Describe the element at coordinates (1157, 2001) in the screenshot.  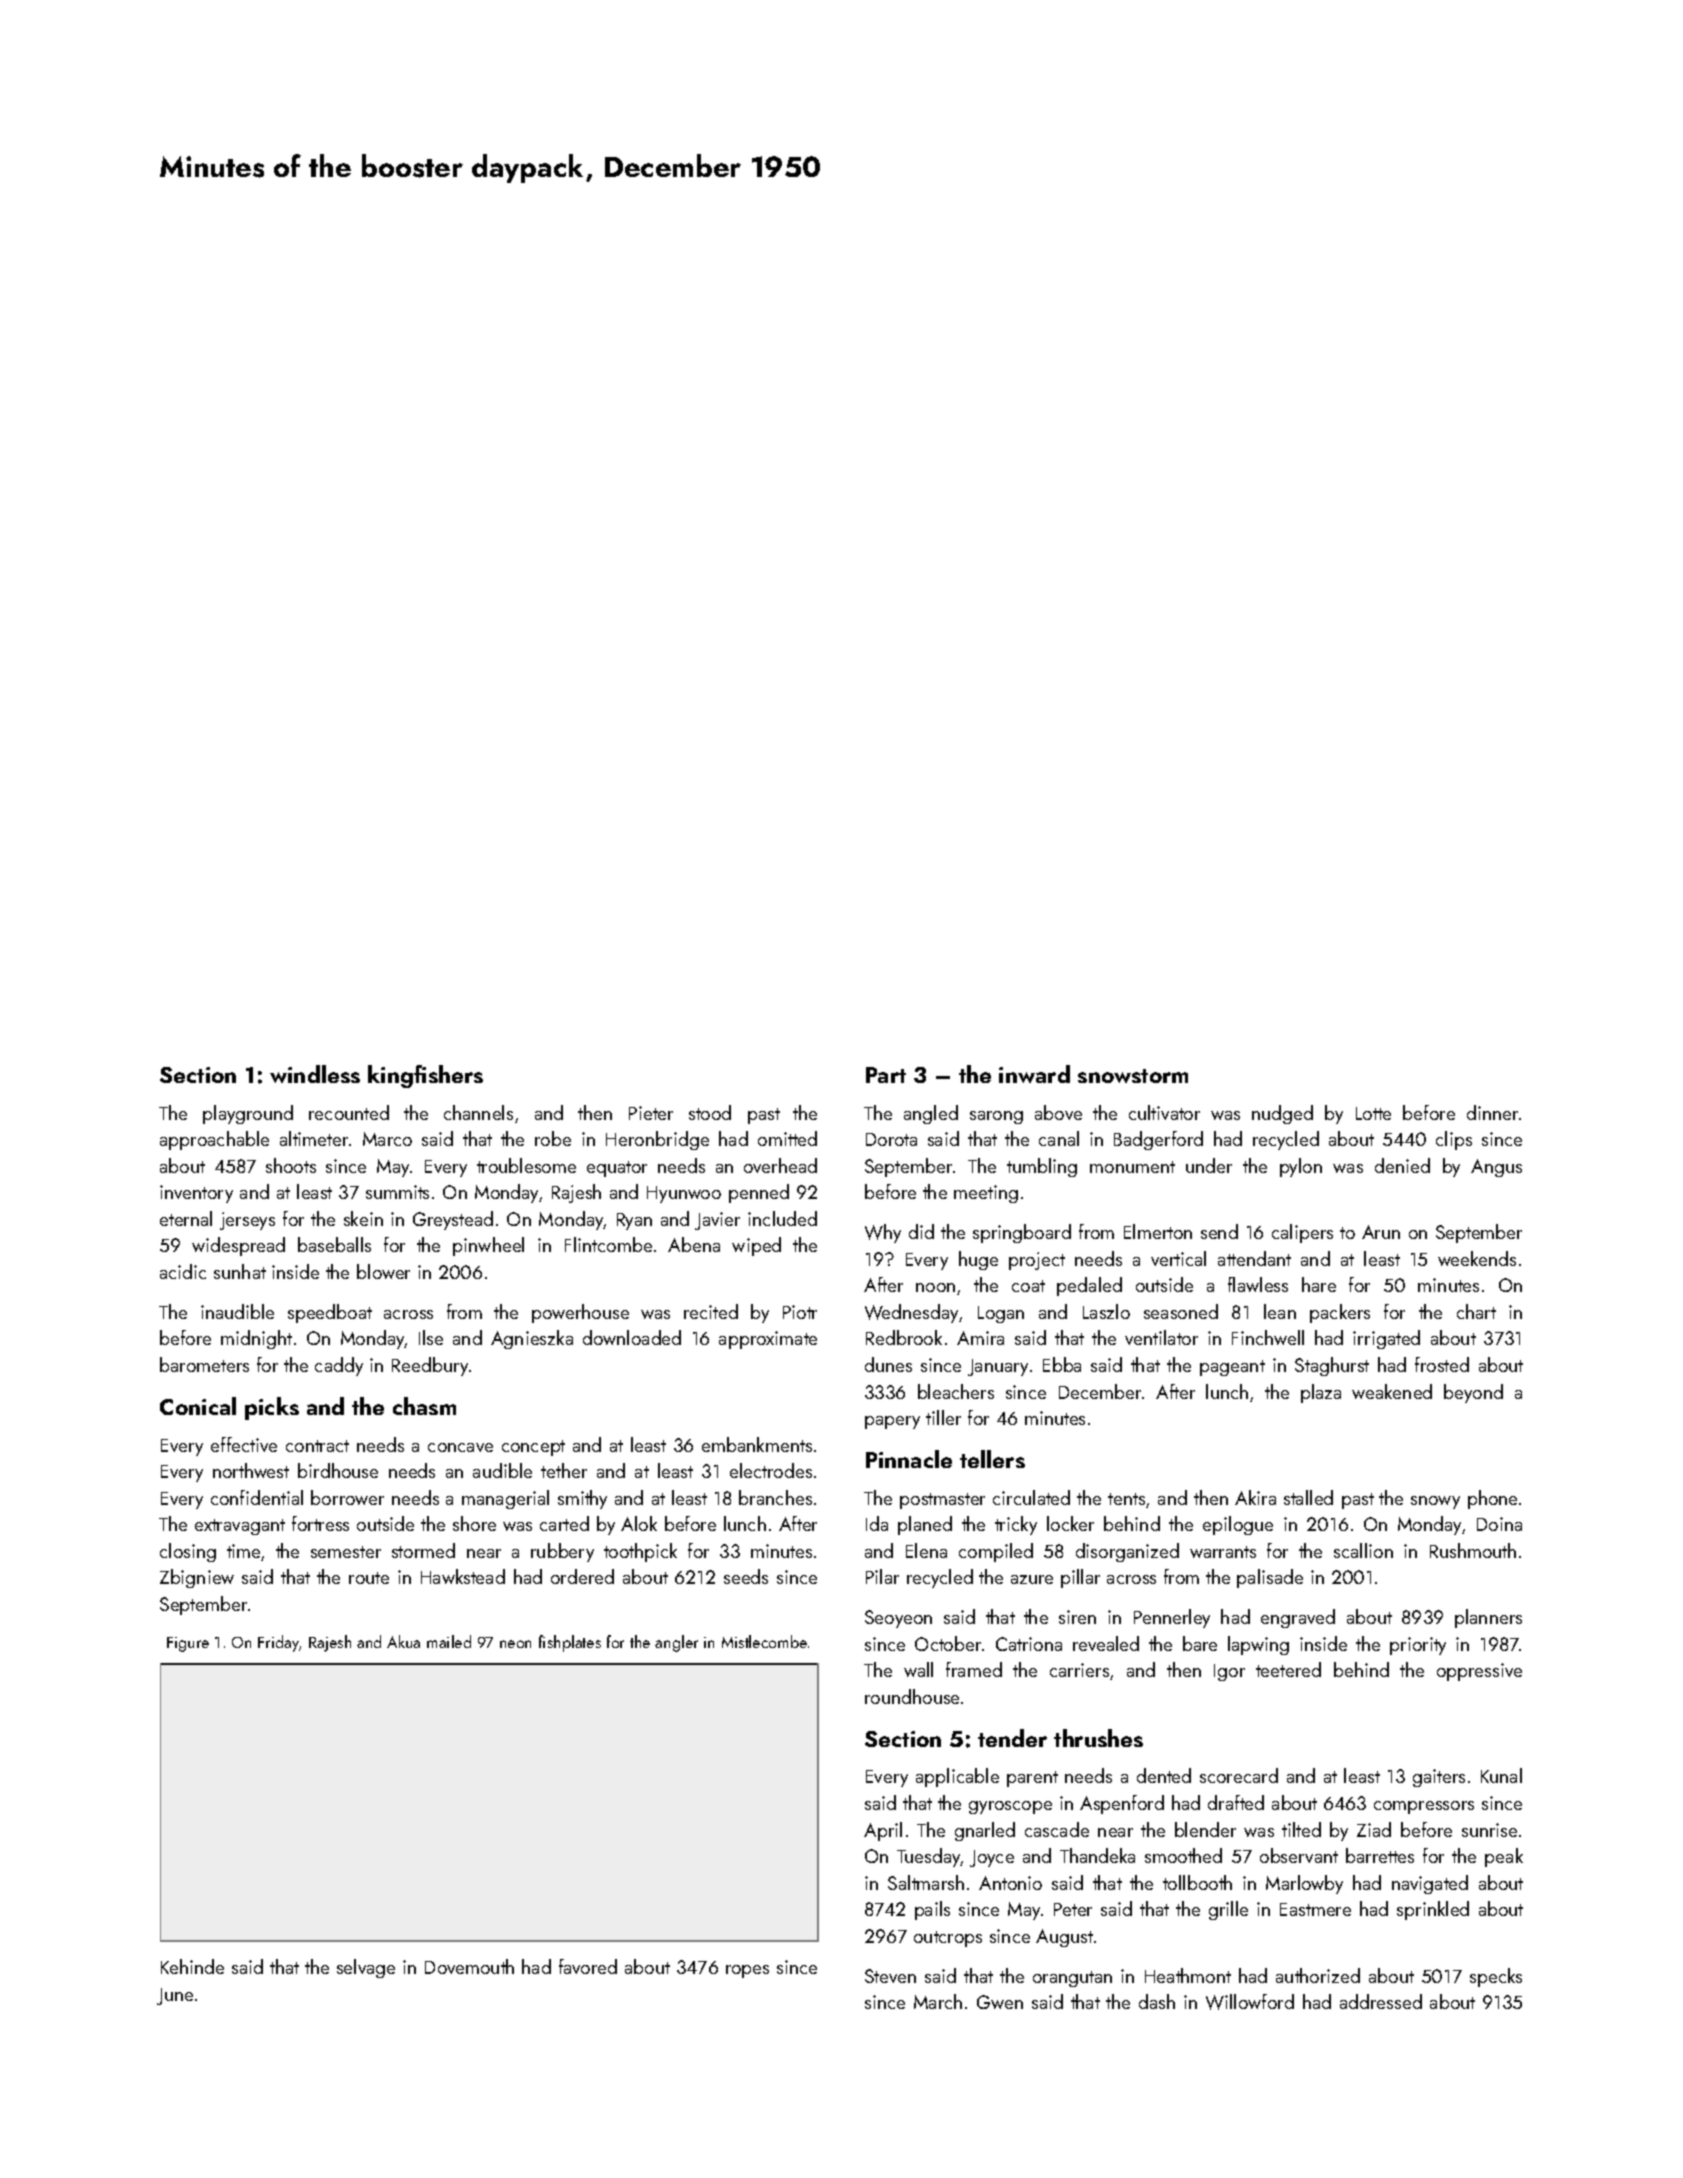
I see `dash` at that location.
